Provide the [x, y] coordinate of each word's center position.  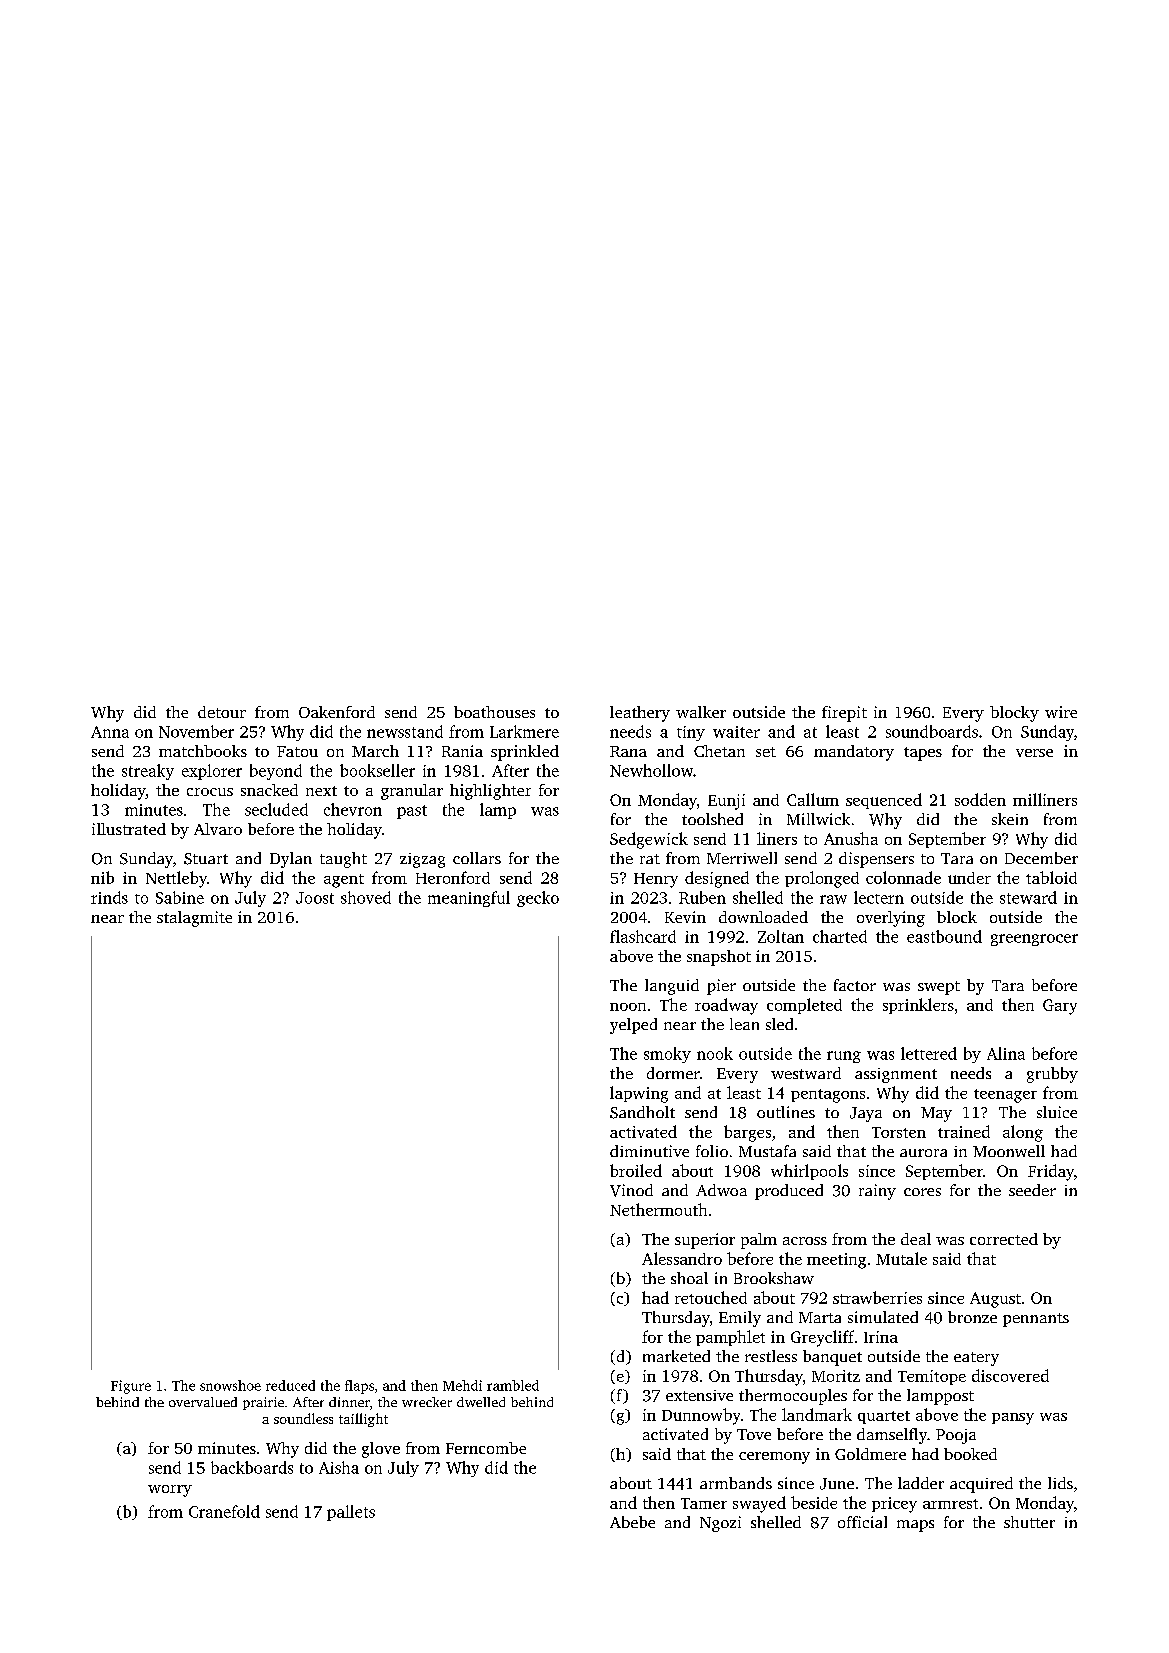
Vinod [631, 1190]
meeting [836, 1261]
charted [840, 936]
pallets [351, 1513]
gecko [538, 899]
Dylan [291, 860]
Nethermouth [658, 1209]
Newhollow [651, 770]
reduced [290, 1385]
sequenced [884, 801]
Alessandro [682, 1258]
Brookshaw [774, 1278]
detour [222, 712]
